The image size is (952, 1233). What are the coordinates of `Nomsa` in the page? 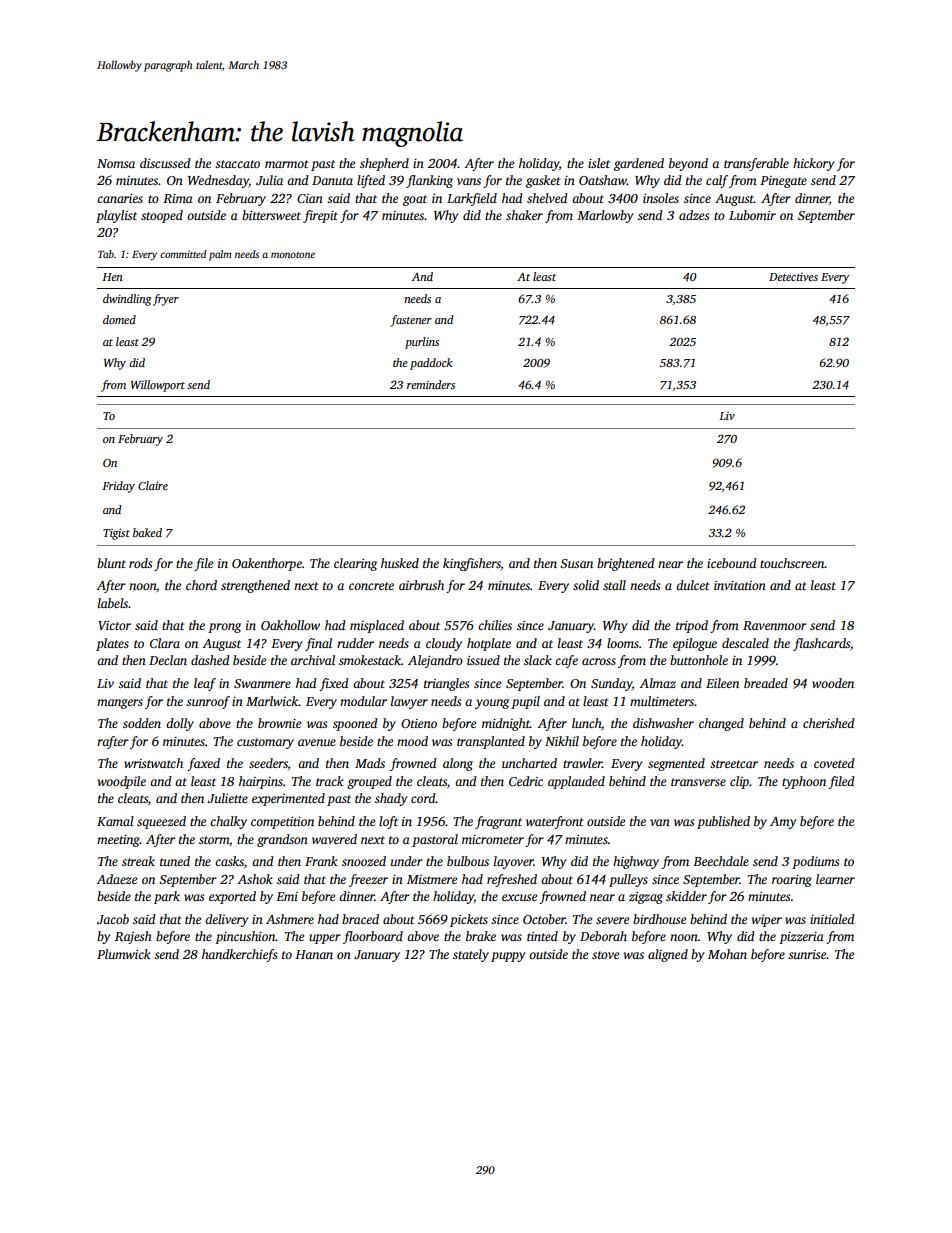 It's located at (116, 163).
